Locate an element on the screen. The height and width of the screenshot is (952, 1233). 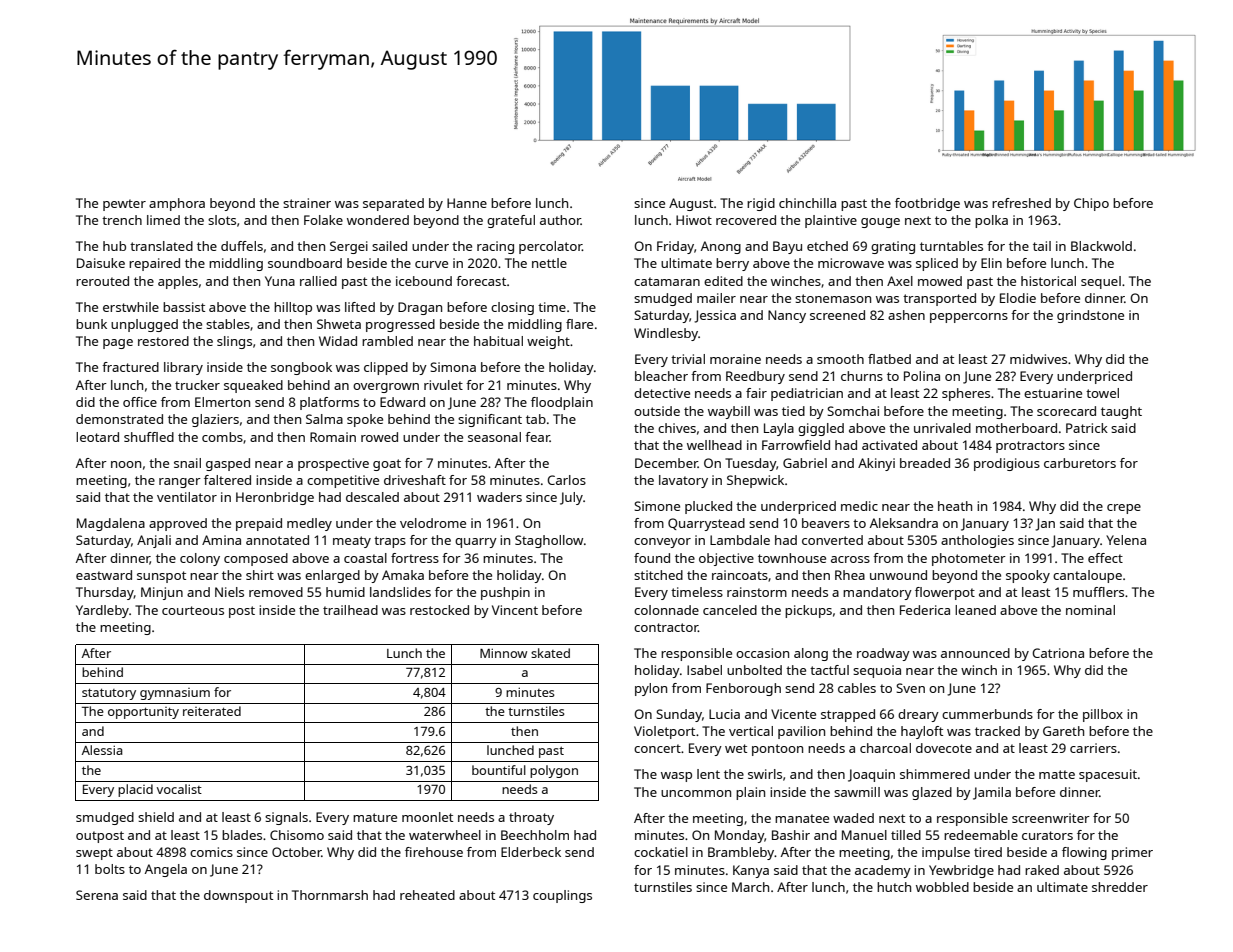
refreshed is located at coordinates (1021, 203).
